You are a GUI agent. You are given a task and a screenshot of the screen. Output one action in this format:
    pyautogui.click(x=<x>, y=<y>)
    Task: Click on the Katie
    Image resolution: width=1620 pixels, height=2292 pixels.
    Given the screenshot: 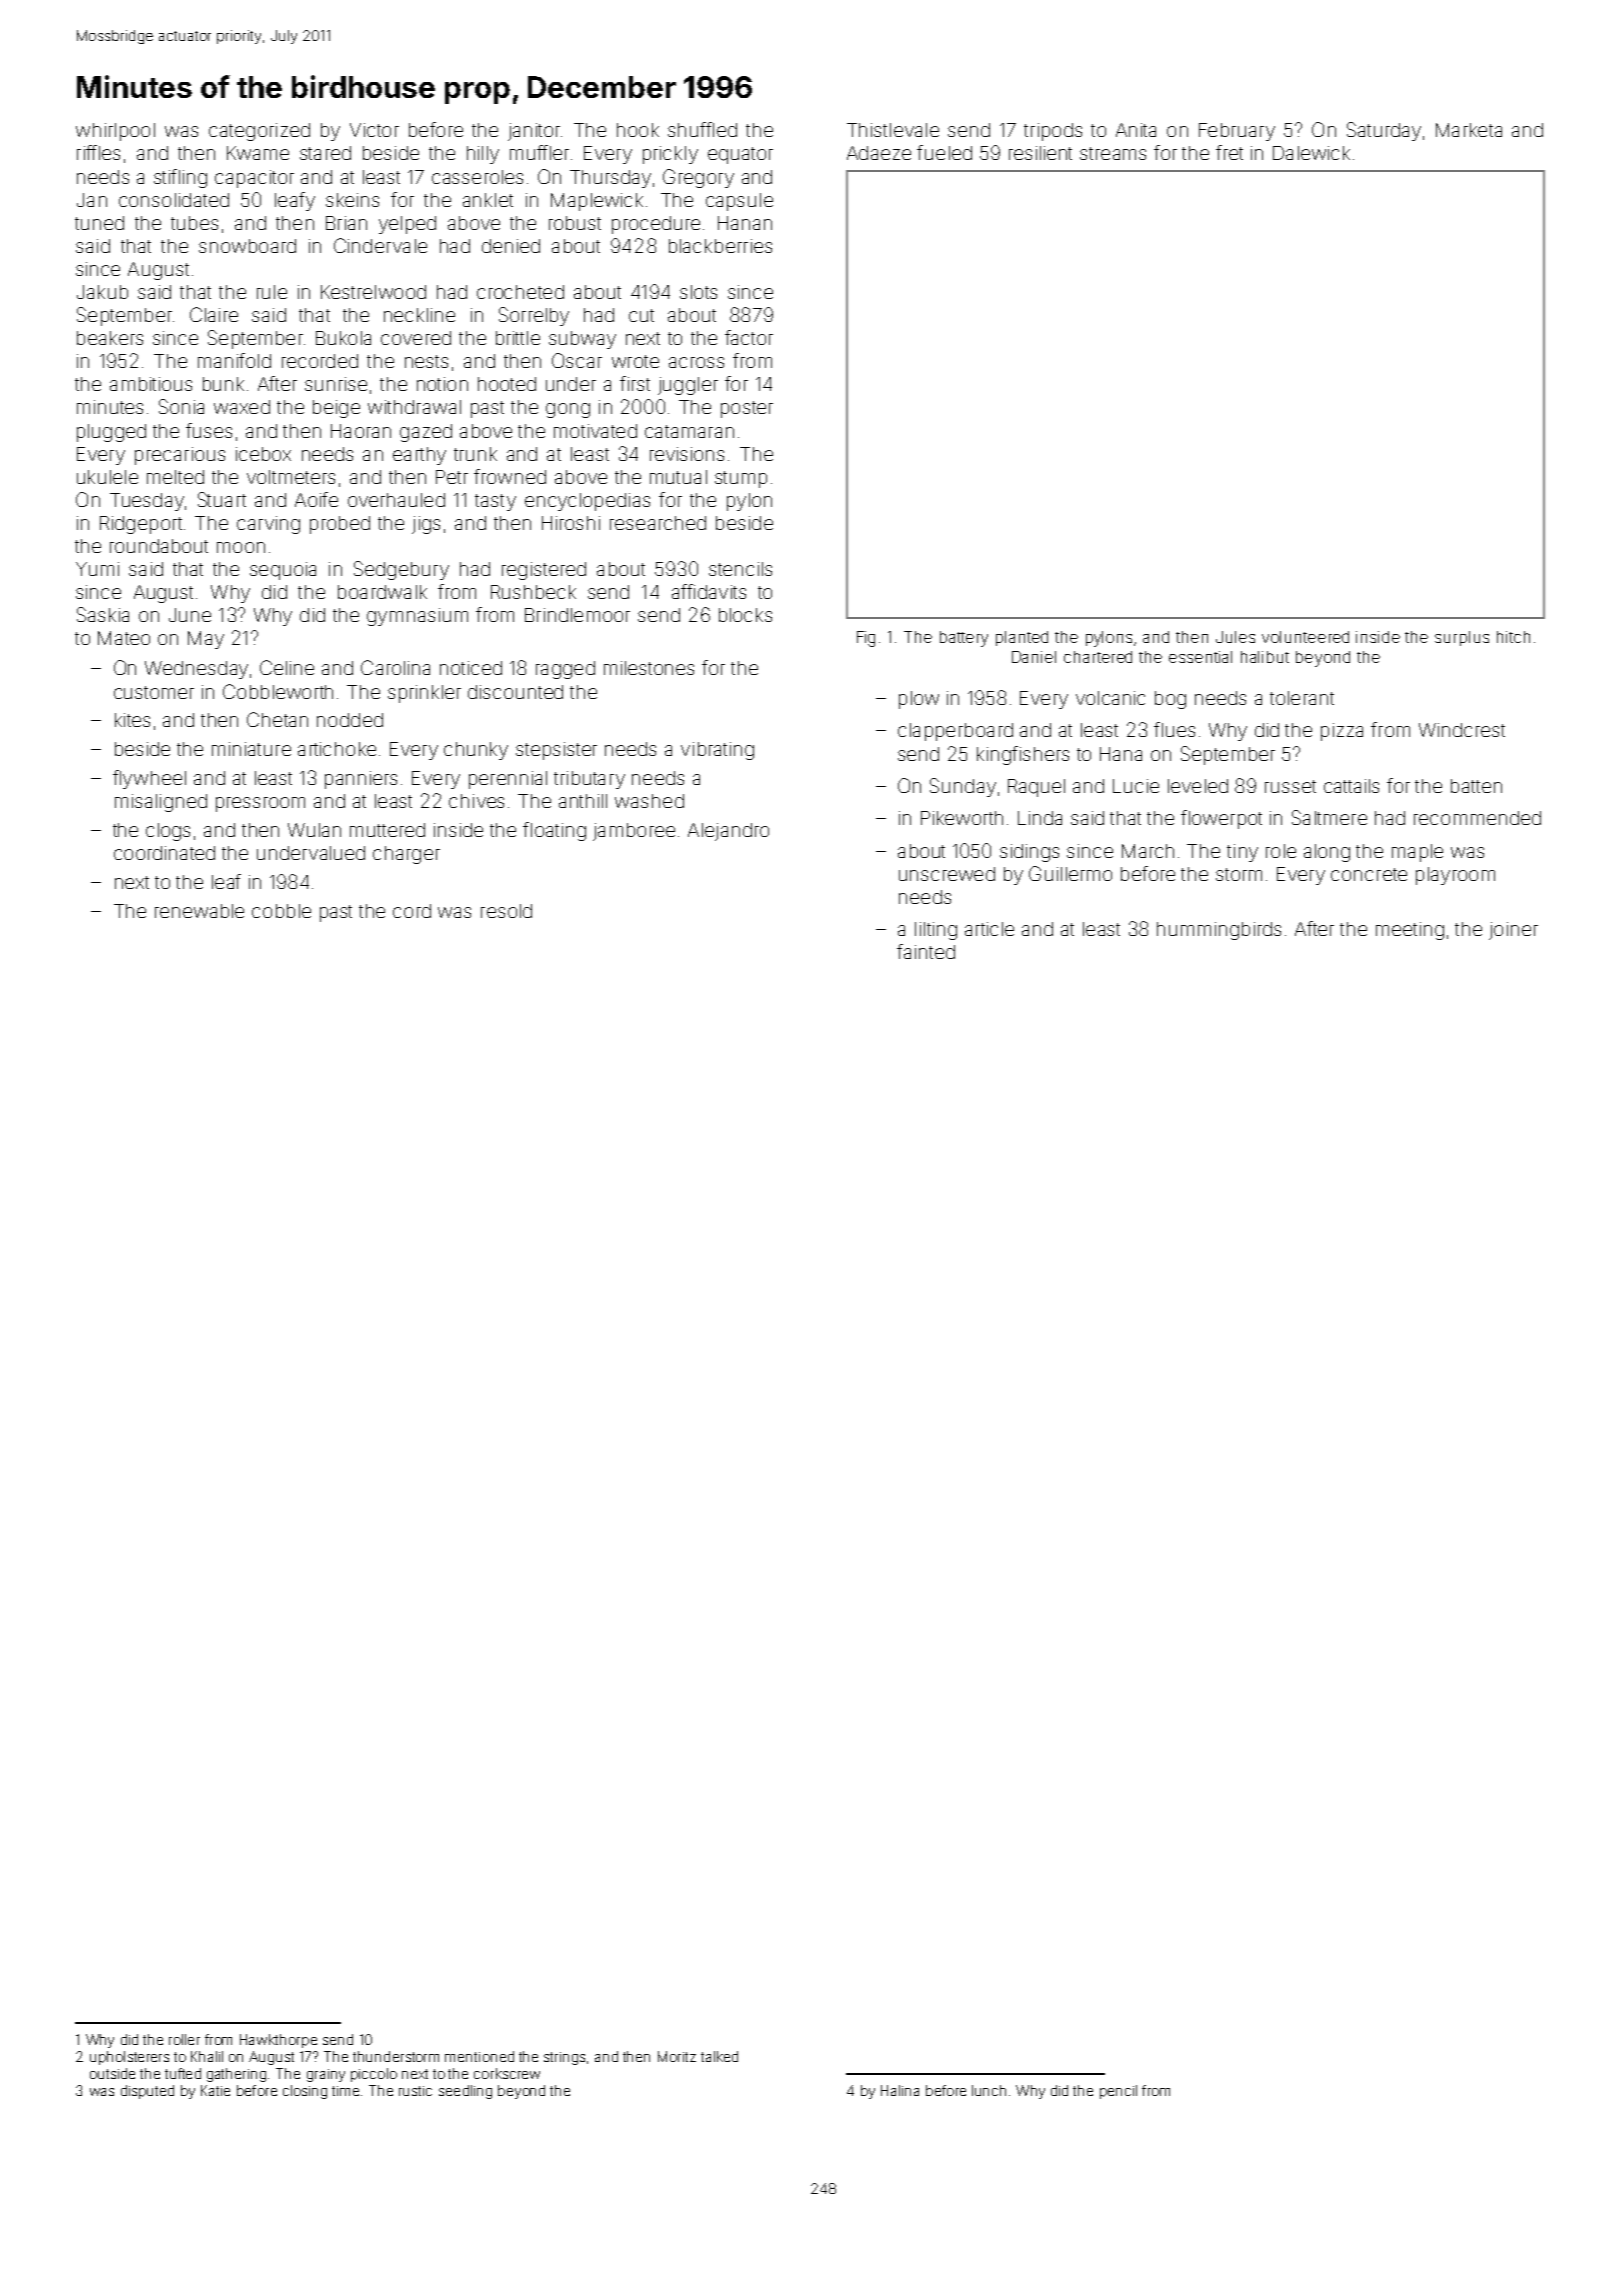 What is the action you would take?
    pyautogui.click(x=215, y=2090)
